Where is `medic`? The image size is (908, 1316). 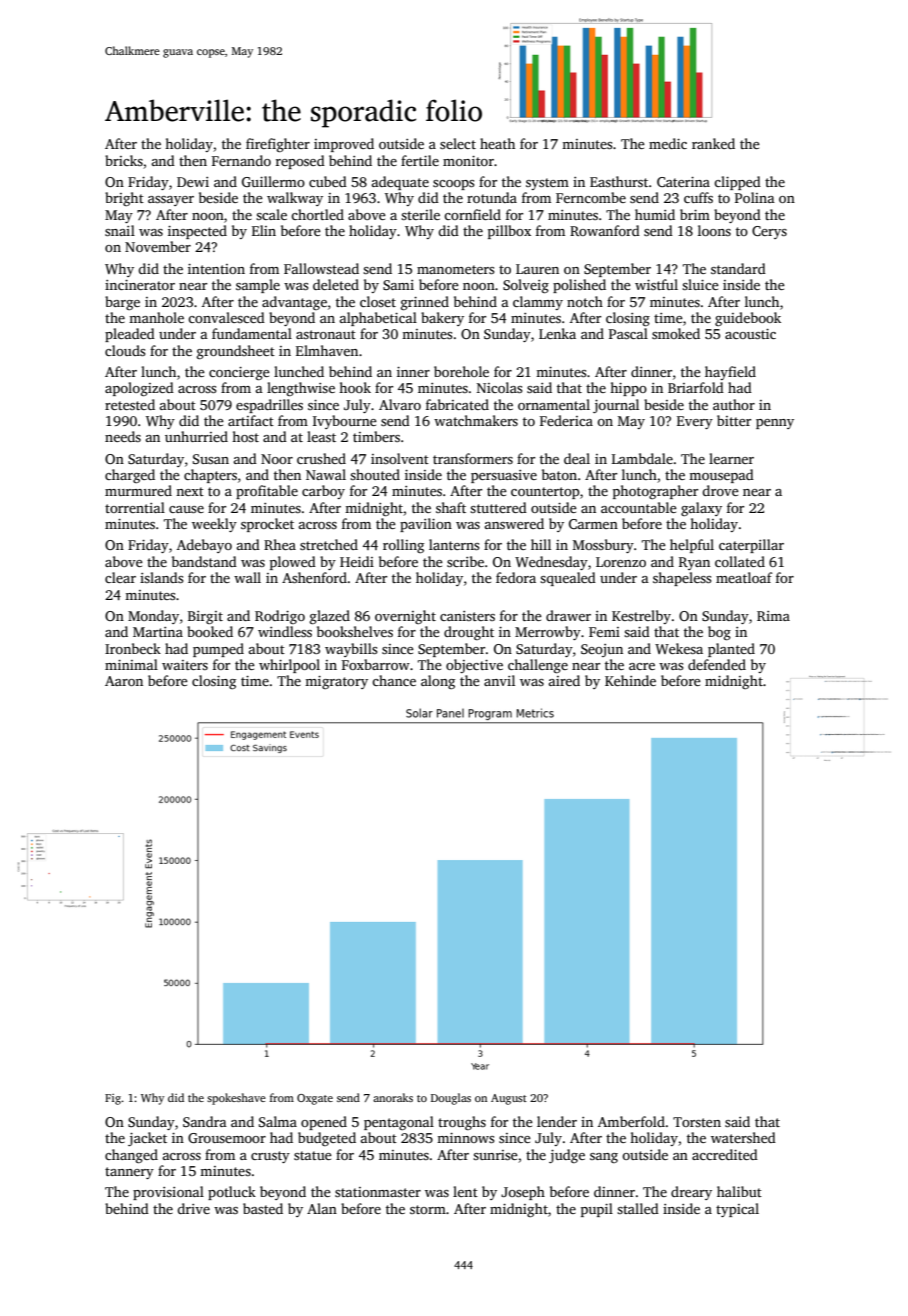 medic is located at coordinates (668, 143).
